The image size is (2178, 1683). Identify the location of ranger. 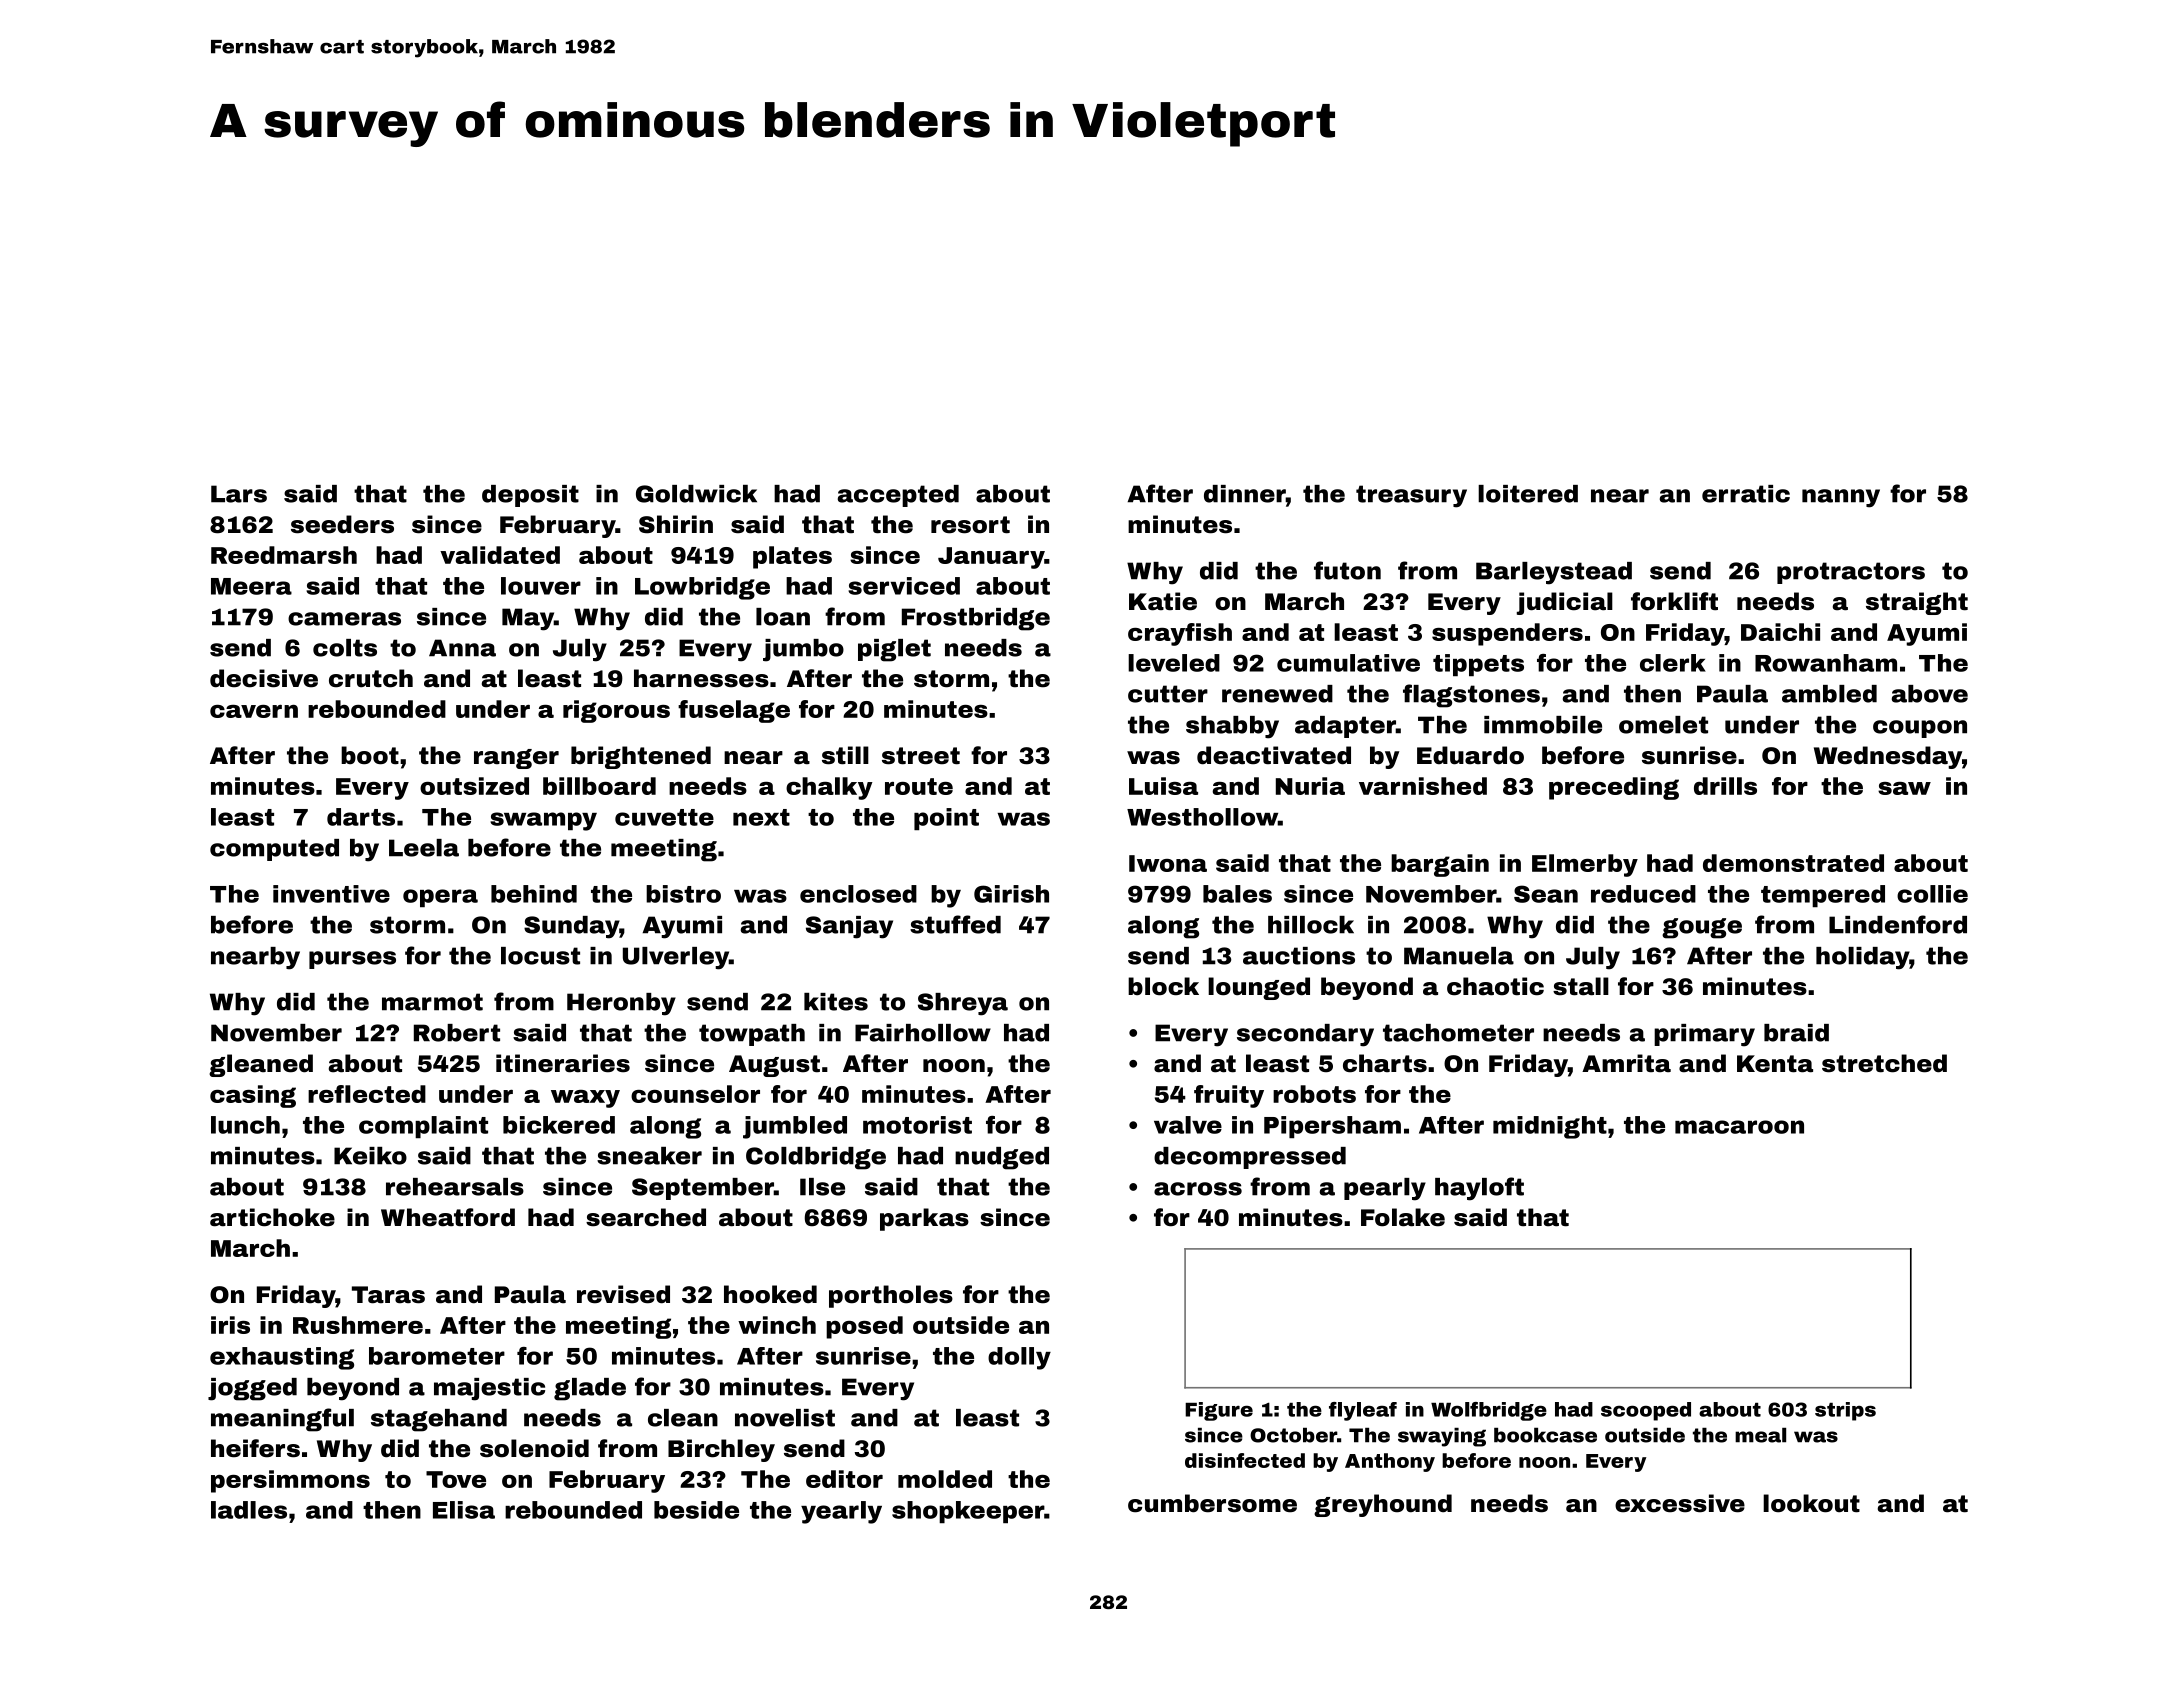
(516, 759).
